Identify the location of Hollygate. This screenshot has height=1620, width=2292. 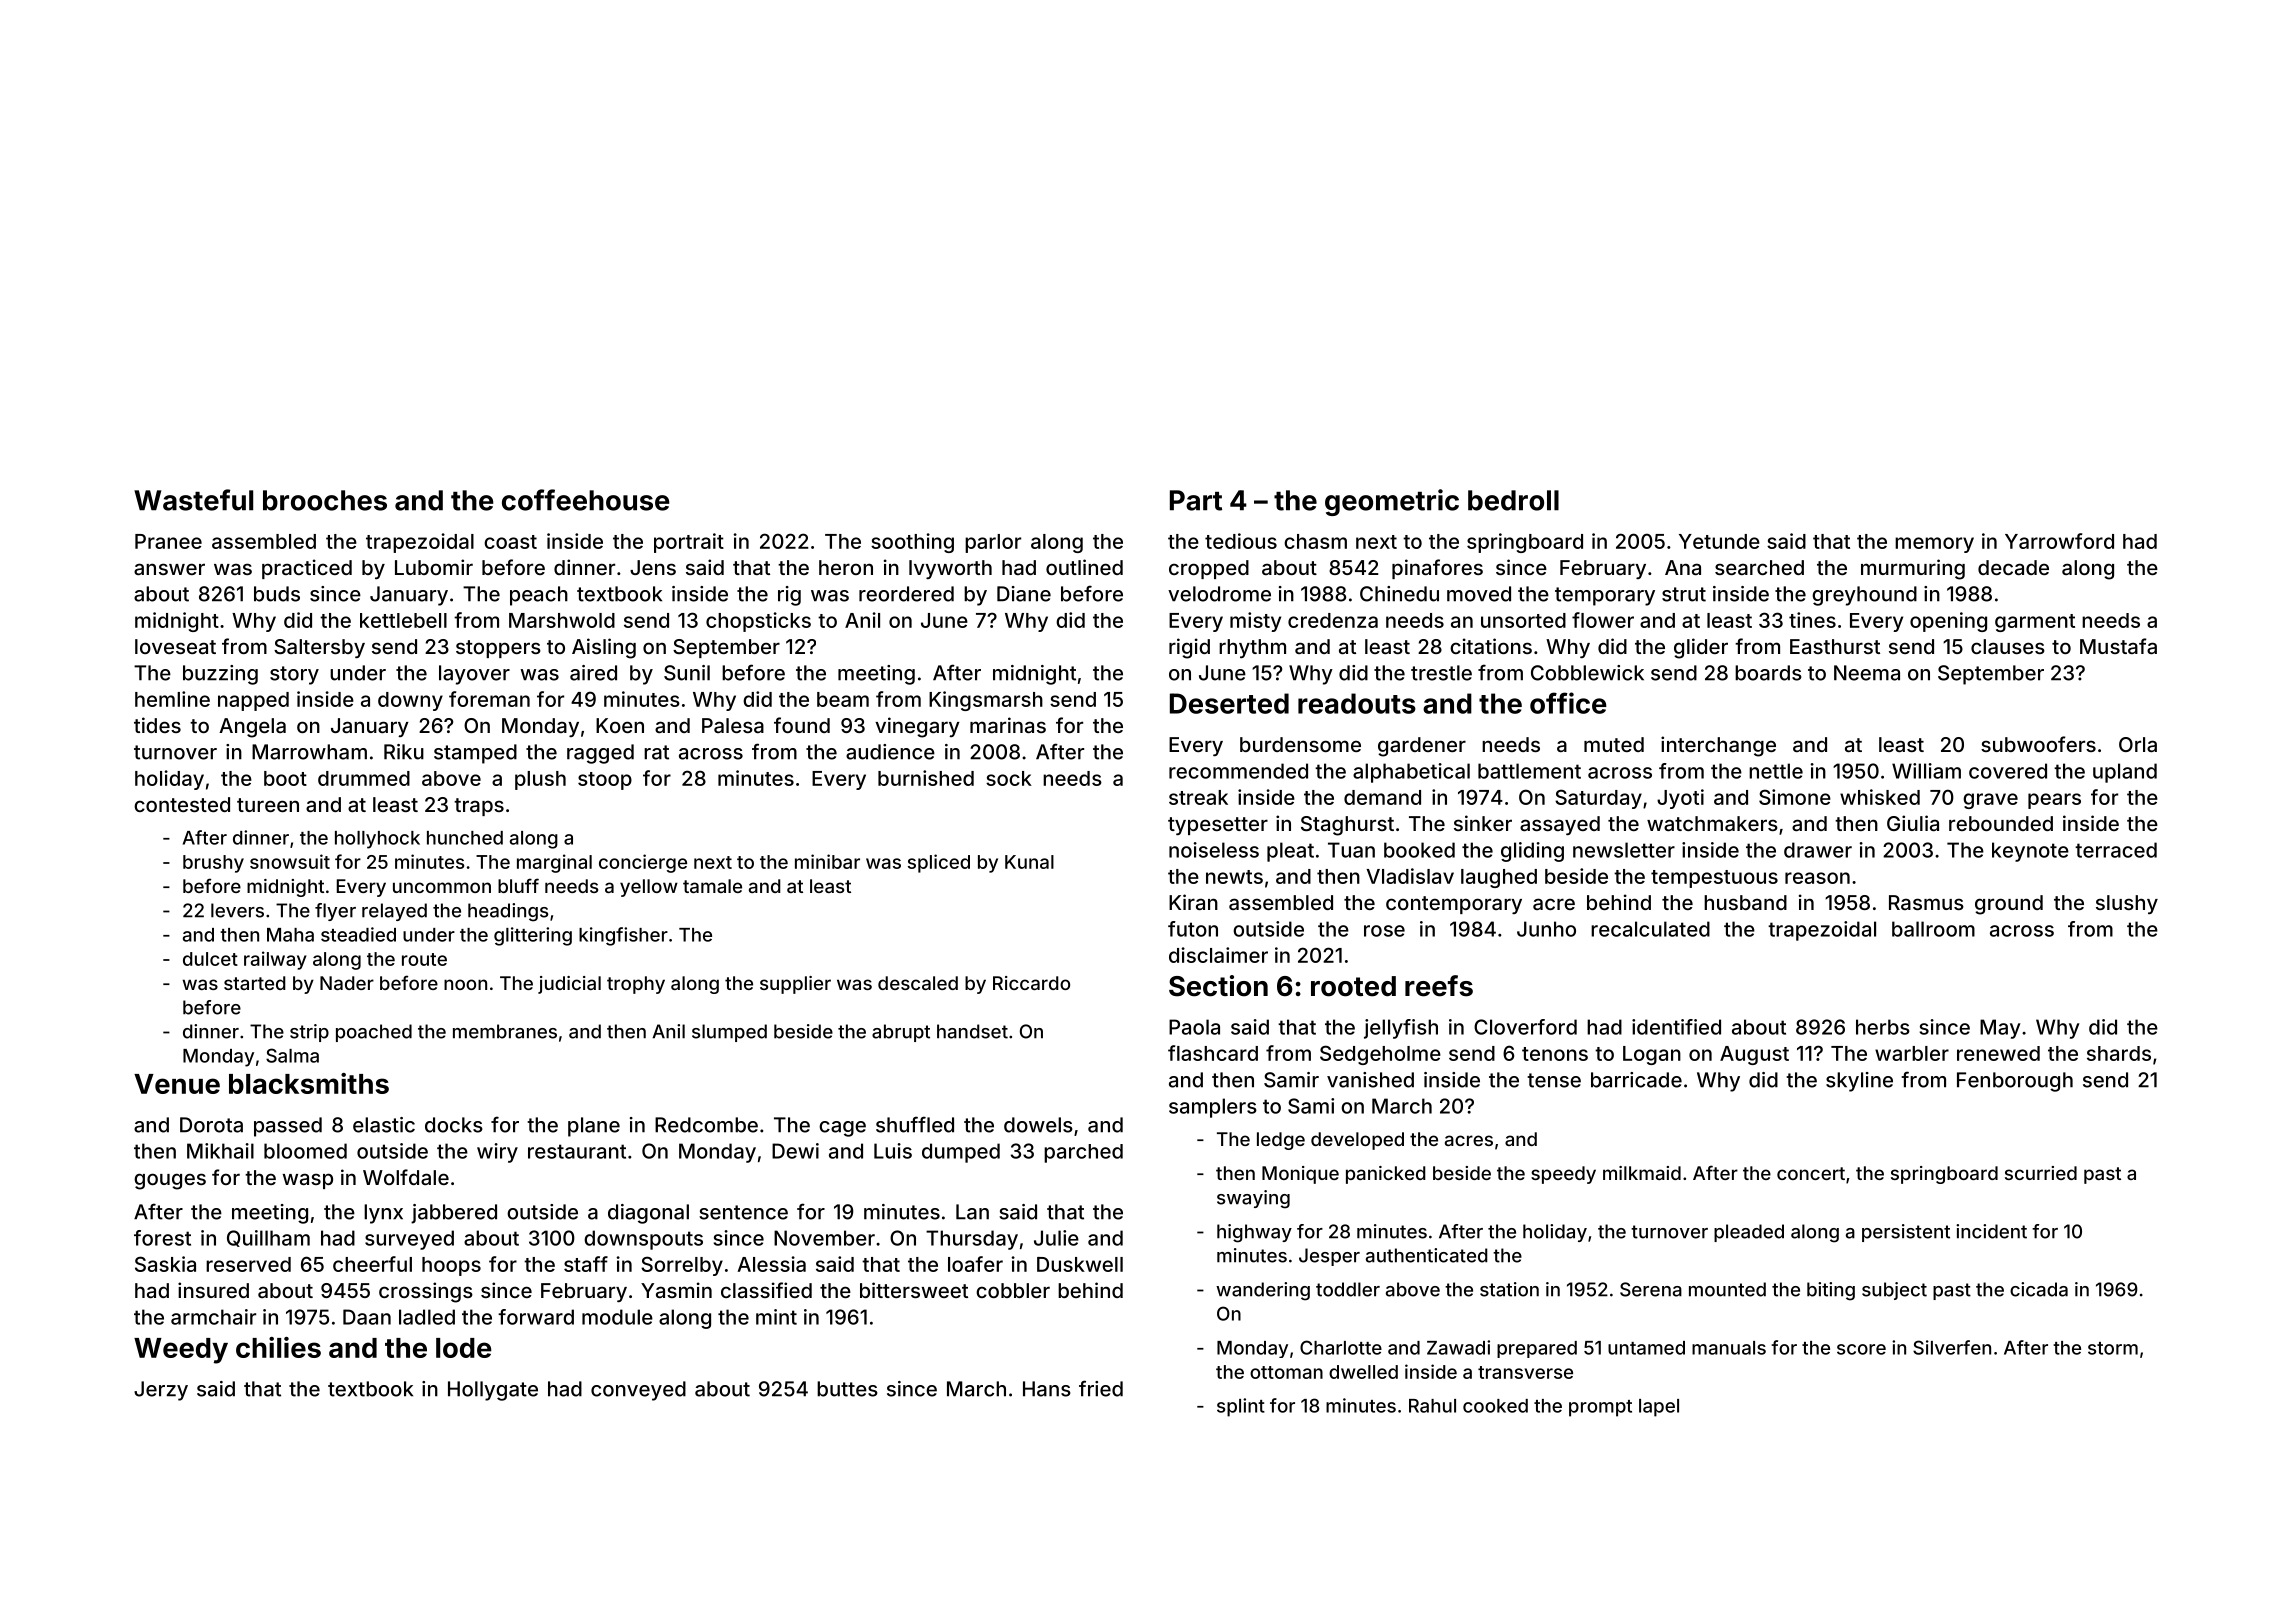
(493, 1391).
